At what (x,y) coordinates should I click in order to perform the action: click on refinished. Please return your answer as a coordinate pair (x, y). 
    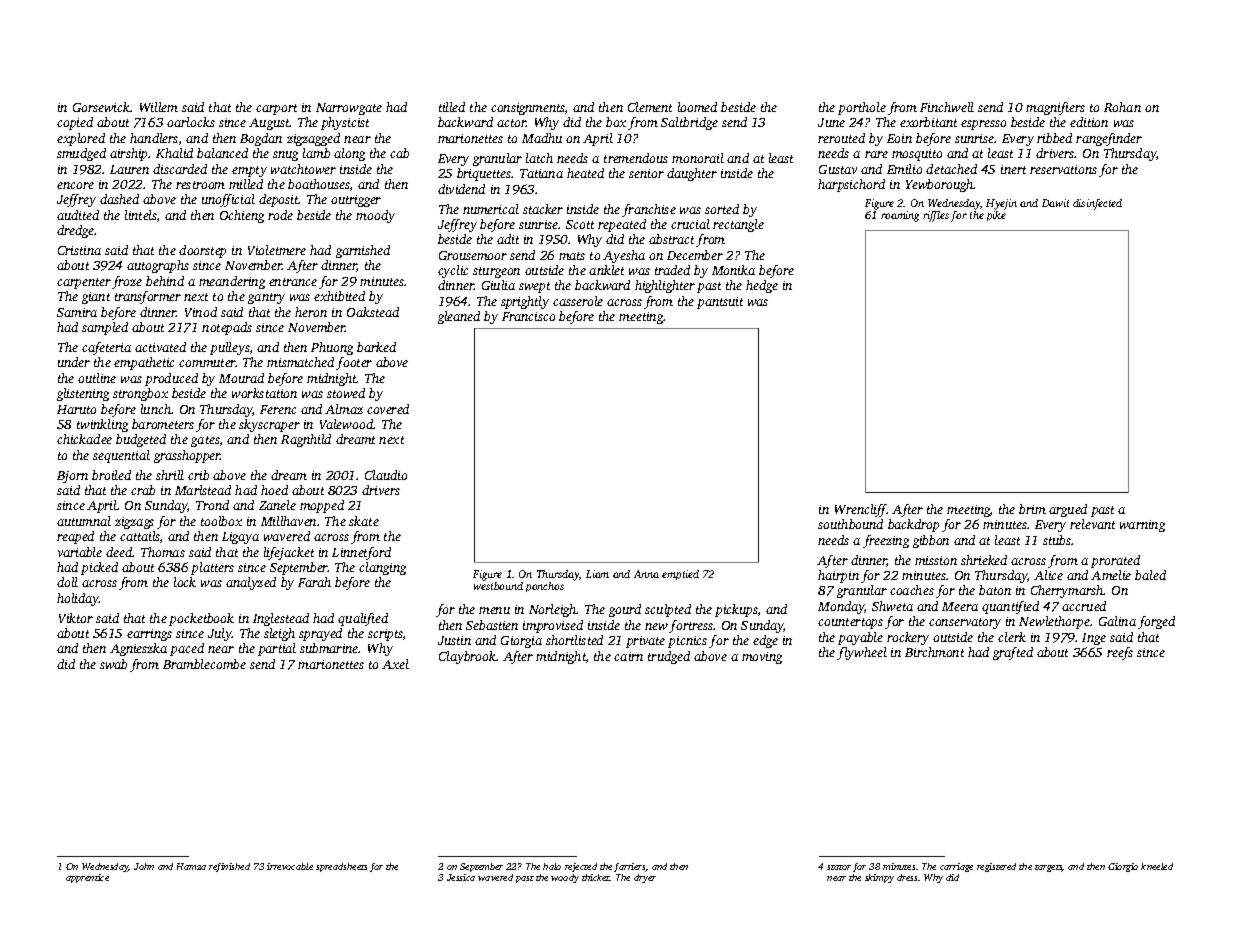
    Looking at the image, I should click on (229, 867).
